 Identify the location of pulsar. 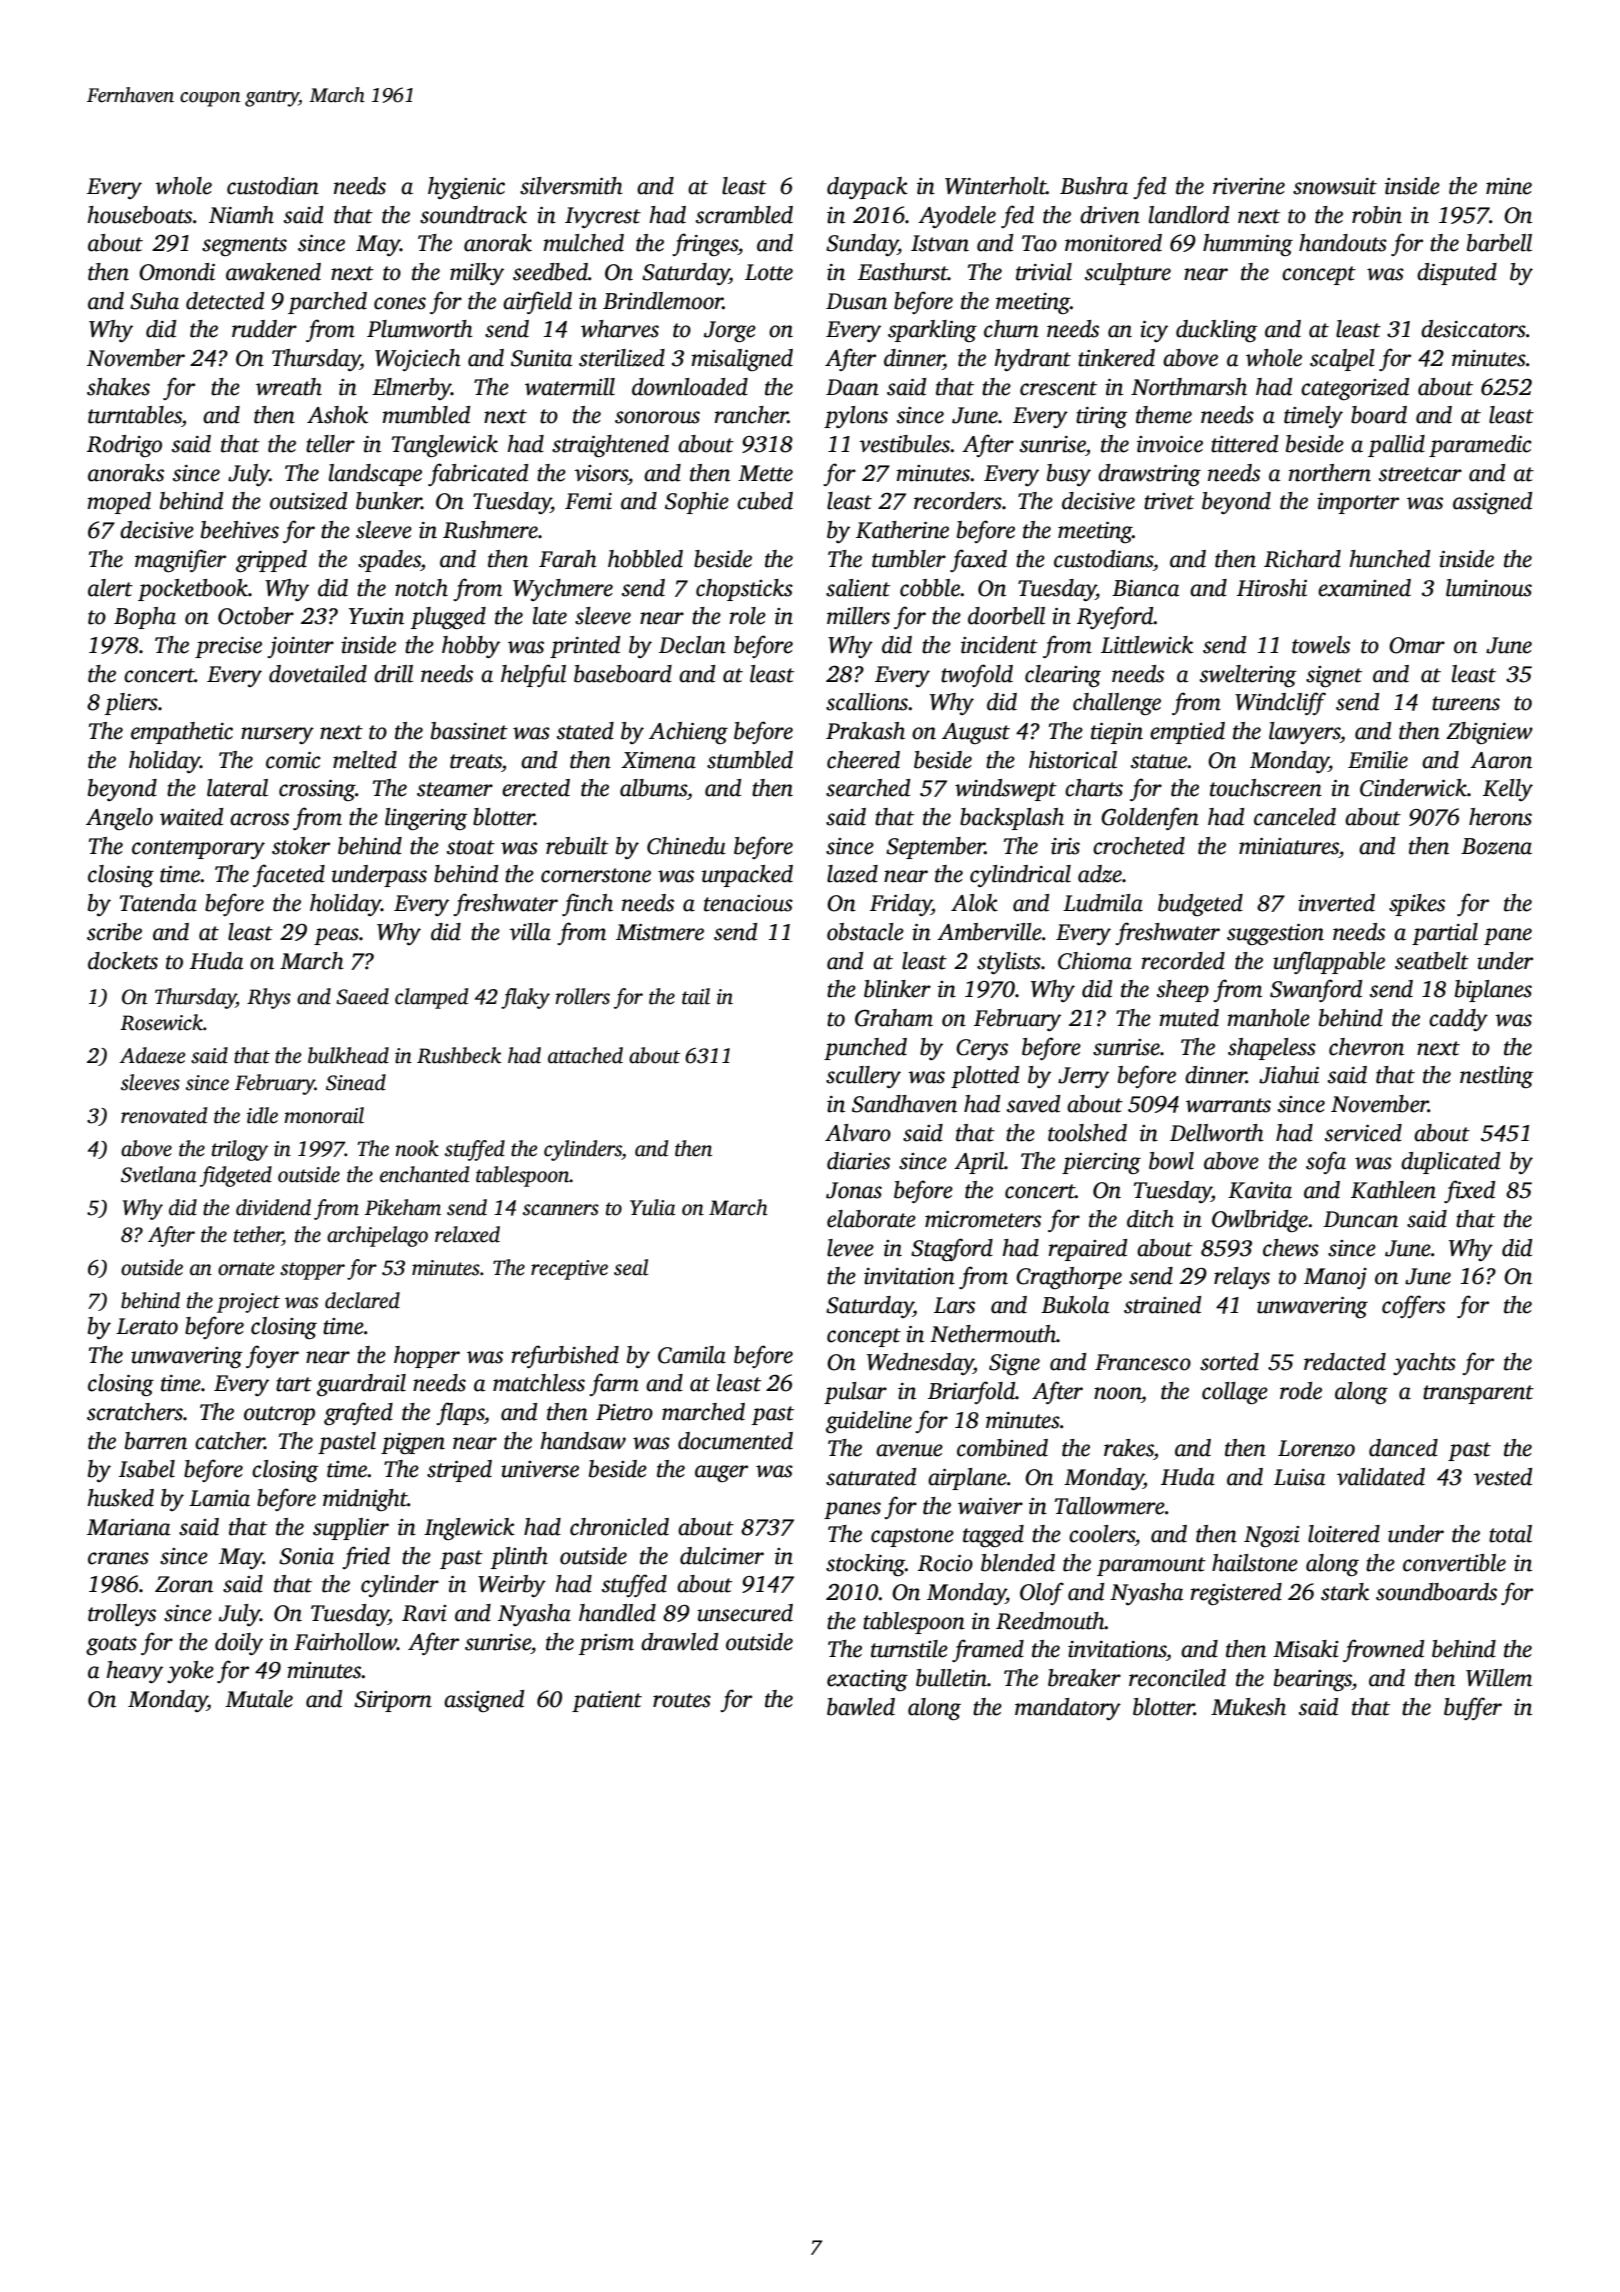
(855, 1393).
